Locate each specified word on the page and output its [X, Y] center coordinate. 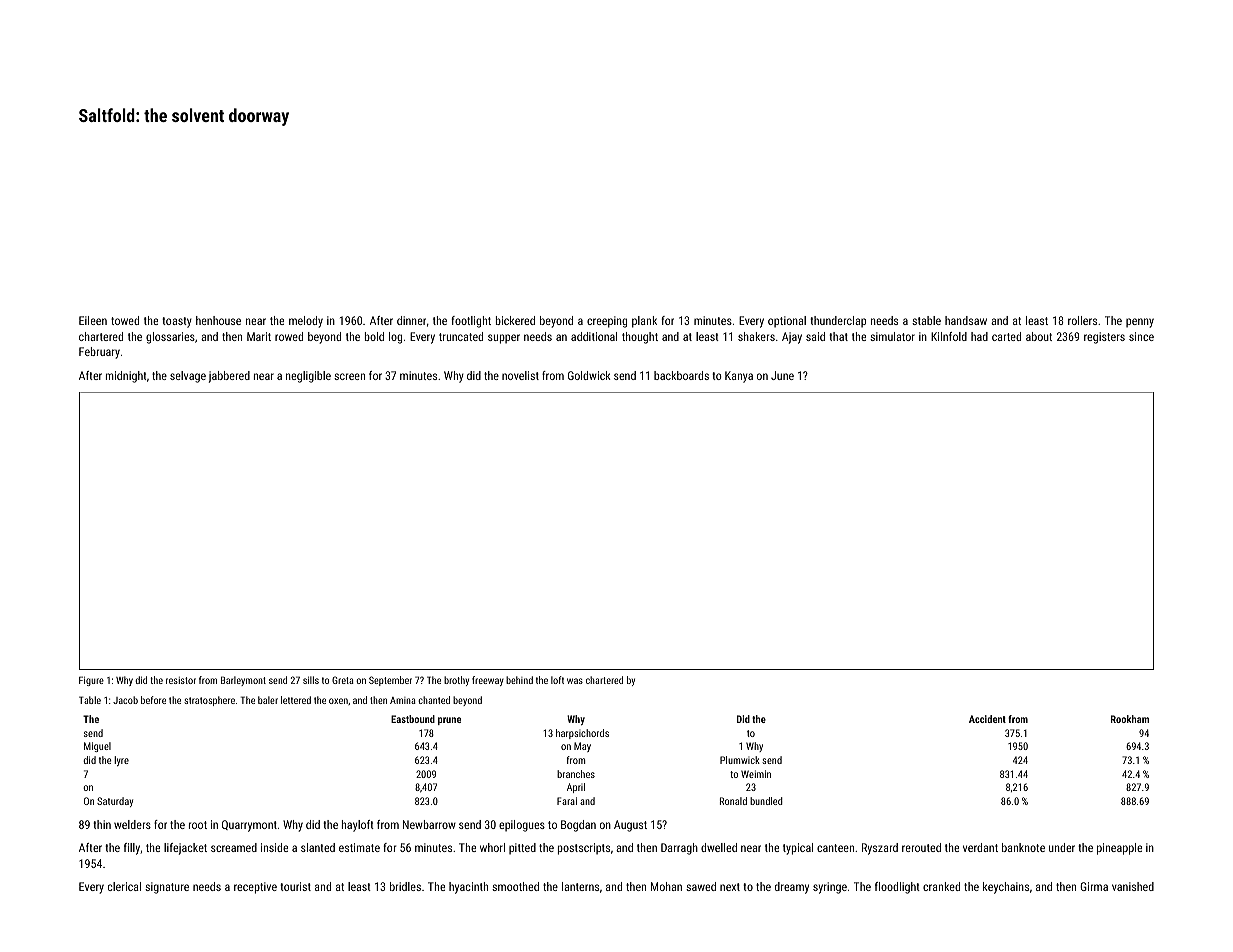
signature [167, 888]
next [730, 887]
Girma [1094, 886]
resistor [181, 680]
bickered [515, 320]
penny [1140, 323]
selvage [188, 377]
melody [306, 322]
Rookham [1130, 719]
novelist [520, 375]
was [575, 681]
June [782, 375]
